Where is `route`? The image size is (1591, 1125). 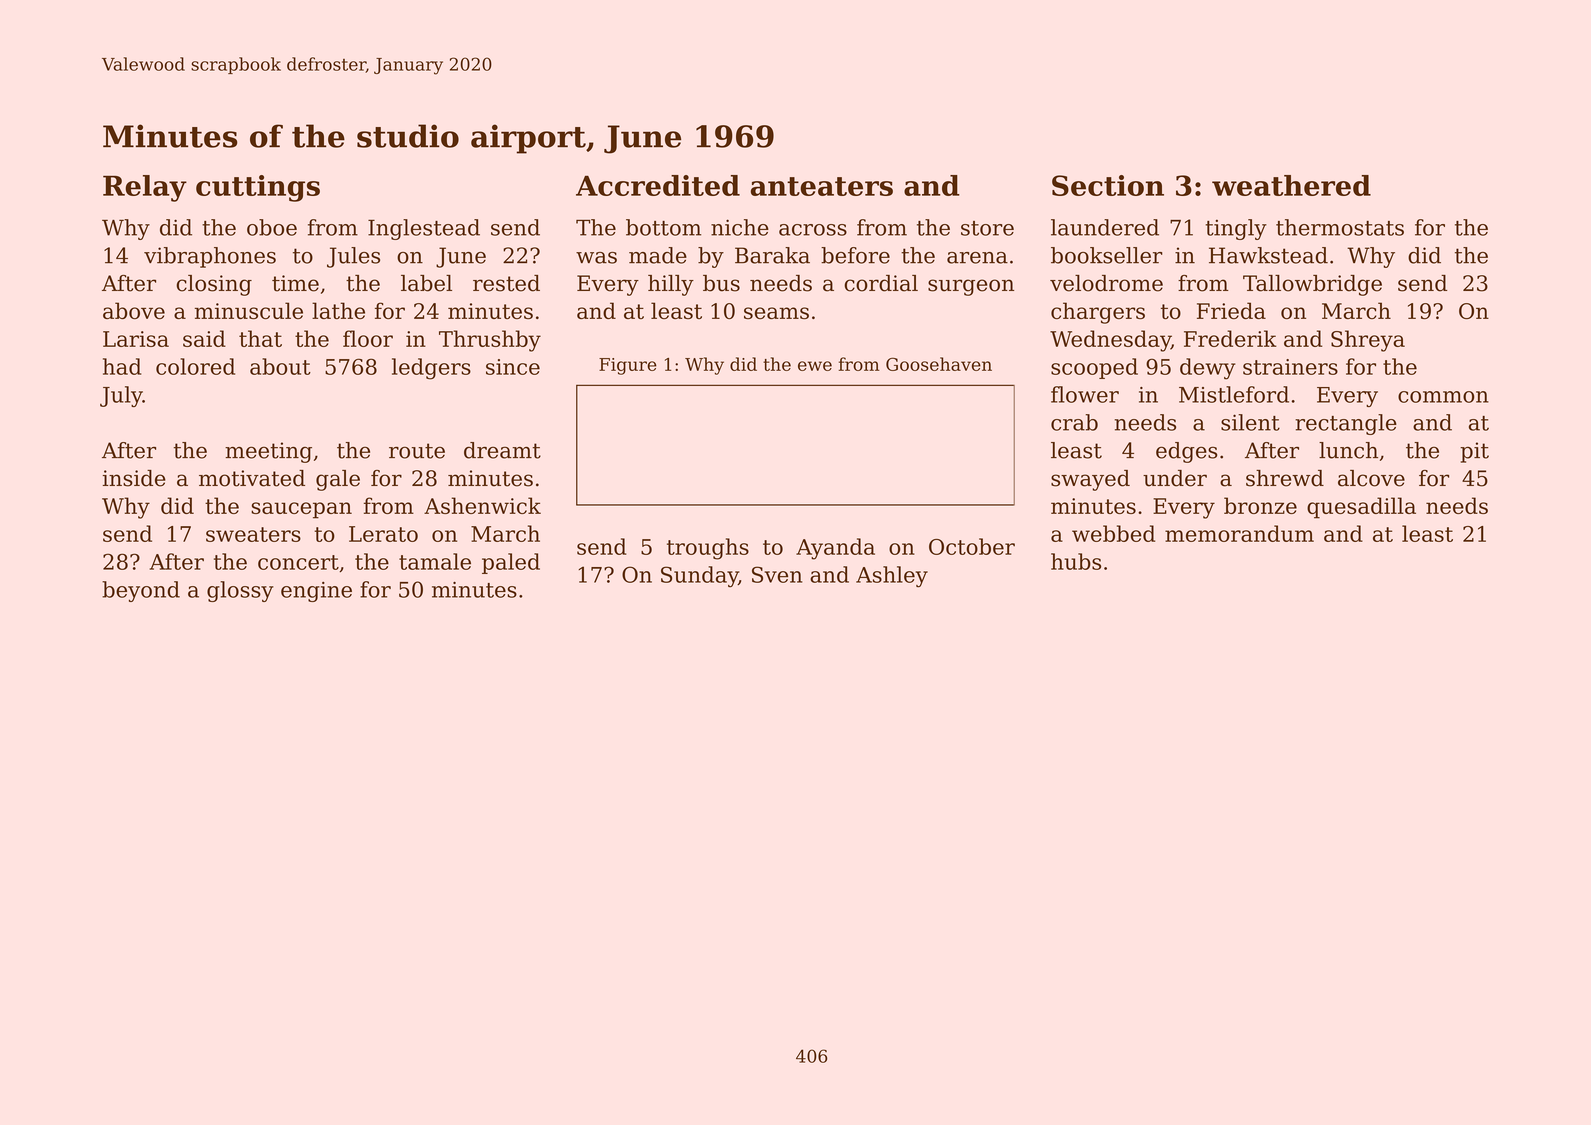
route is located at coordinates (417, 451).
